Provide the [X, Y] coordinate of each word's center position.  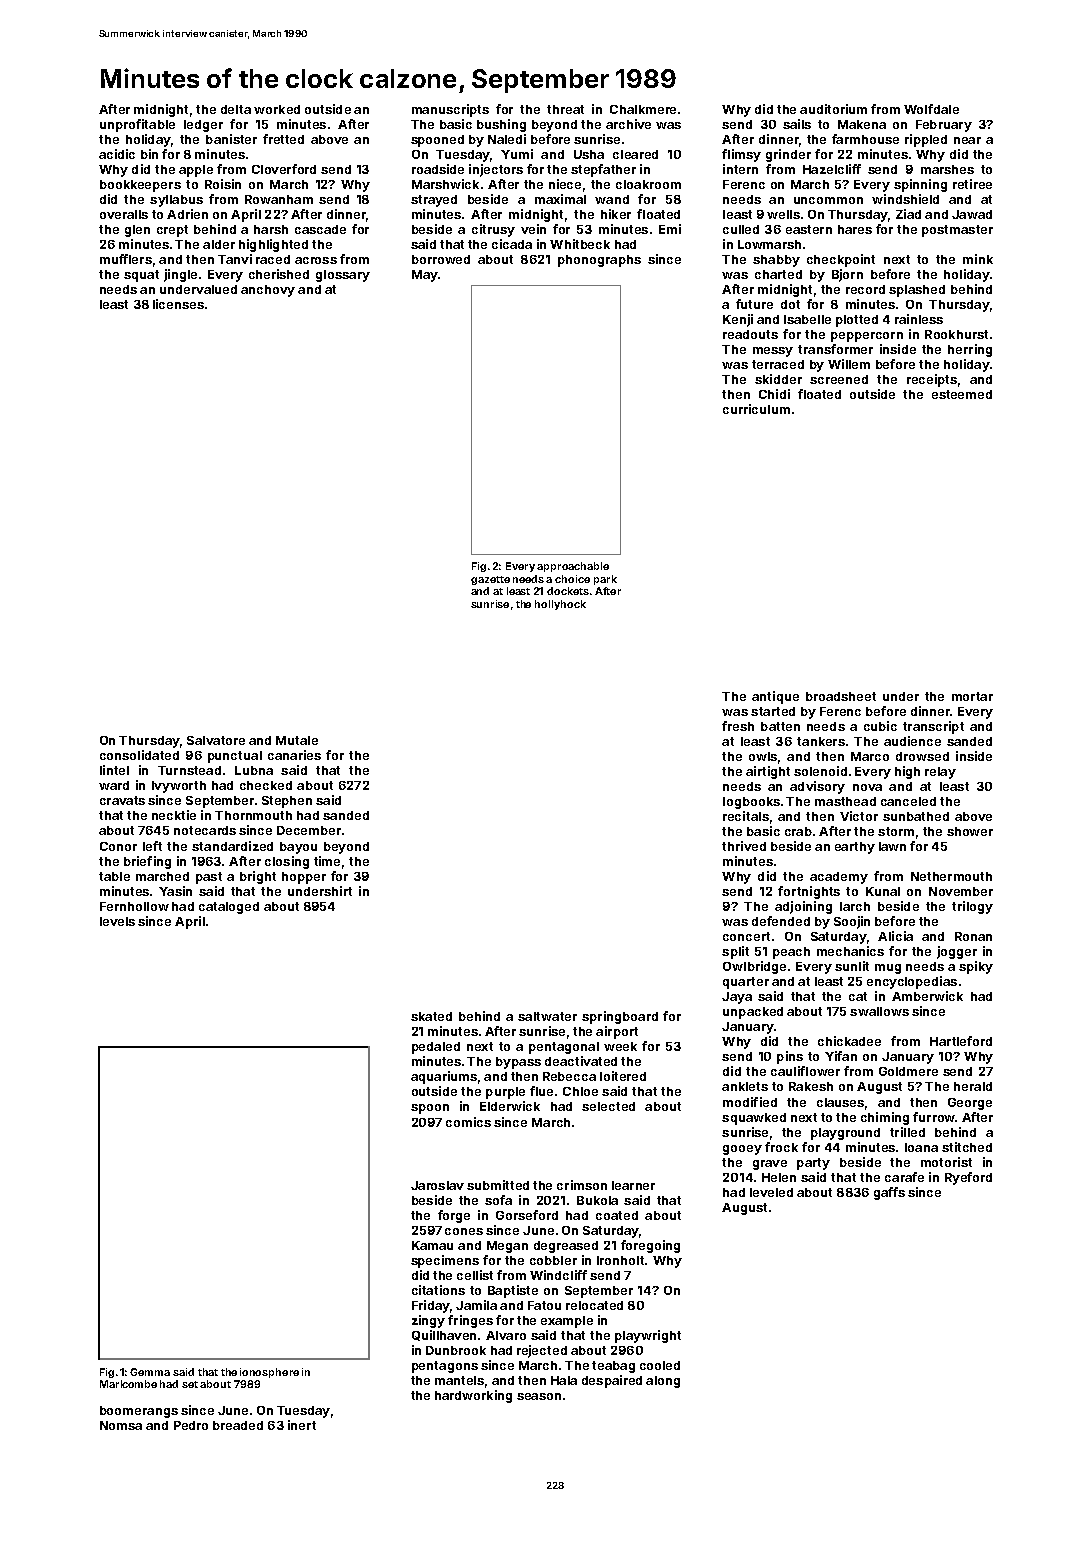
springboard [620, 1017]
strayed [434, 201]
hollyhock [560, 605]
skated [431, 1016]
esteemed [962, 394]
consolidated [139, 755]
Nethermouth [951, 876]
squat [141, 276]
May [425, 276]
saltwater [547, 1016]
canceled [908, 801]
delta [236, 109]
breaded [238, 1425]
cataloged [229, 908]
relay [940, 773]
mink [978, 259]
